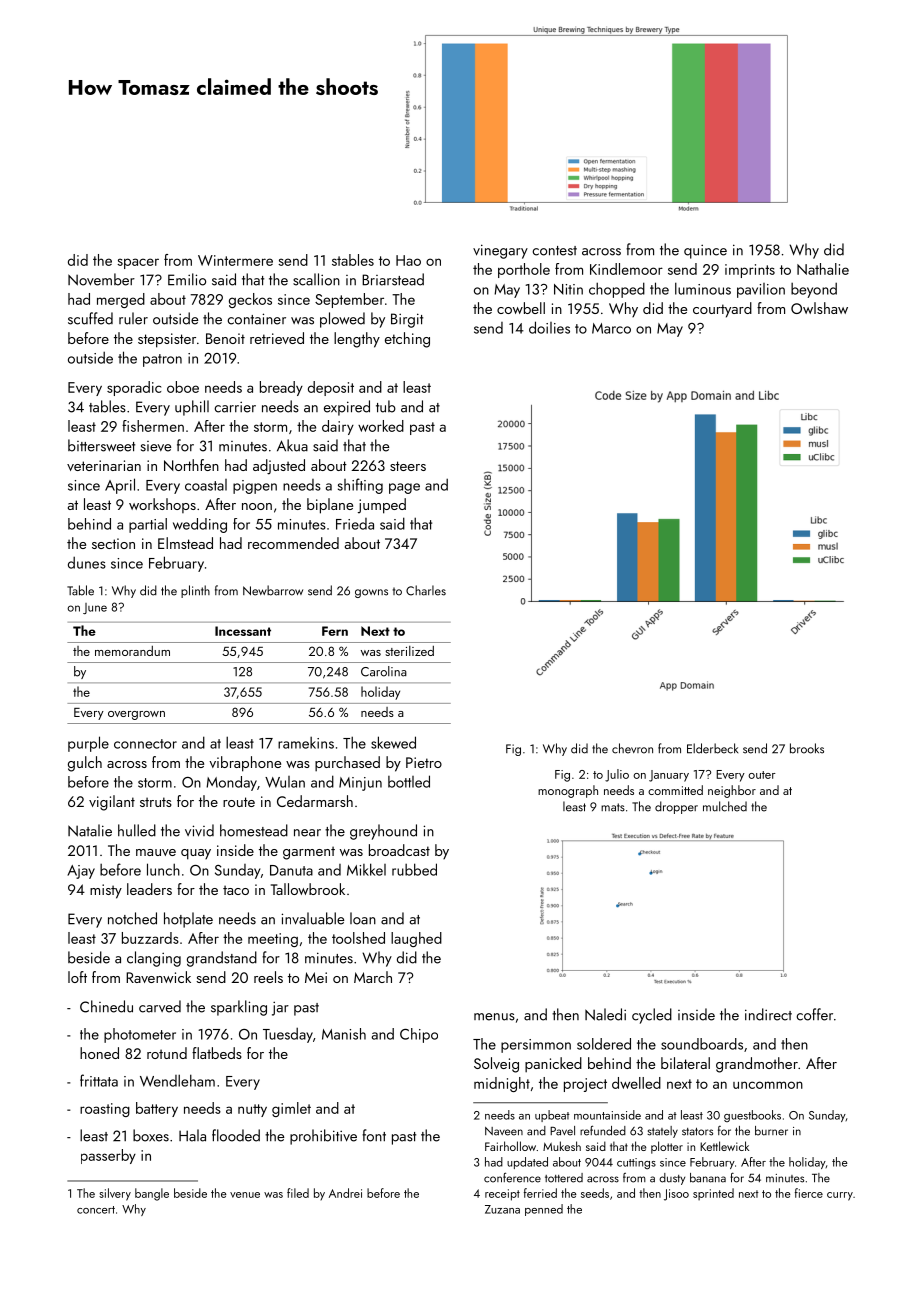 This screenshot has width=924, height=1308. I want to click on doilies, so click(549, 327).
